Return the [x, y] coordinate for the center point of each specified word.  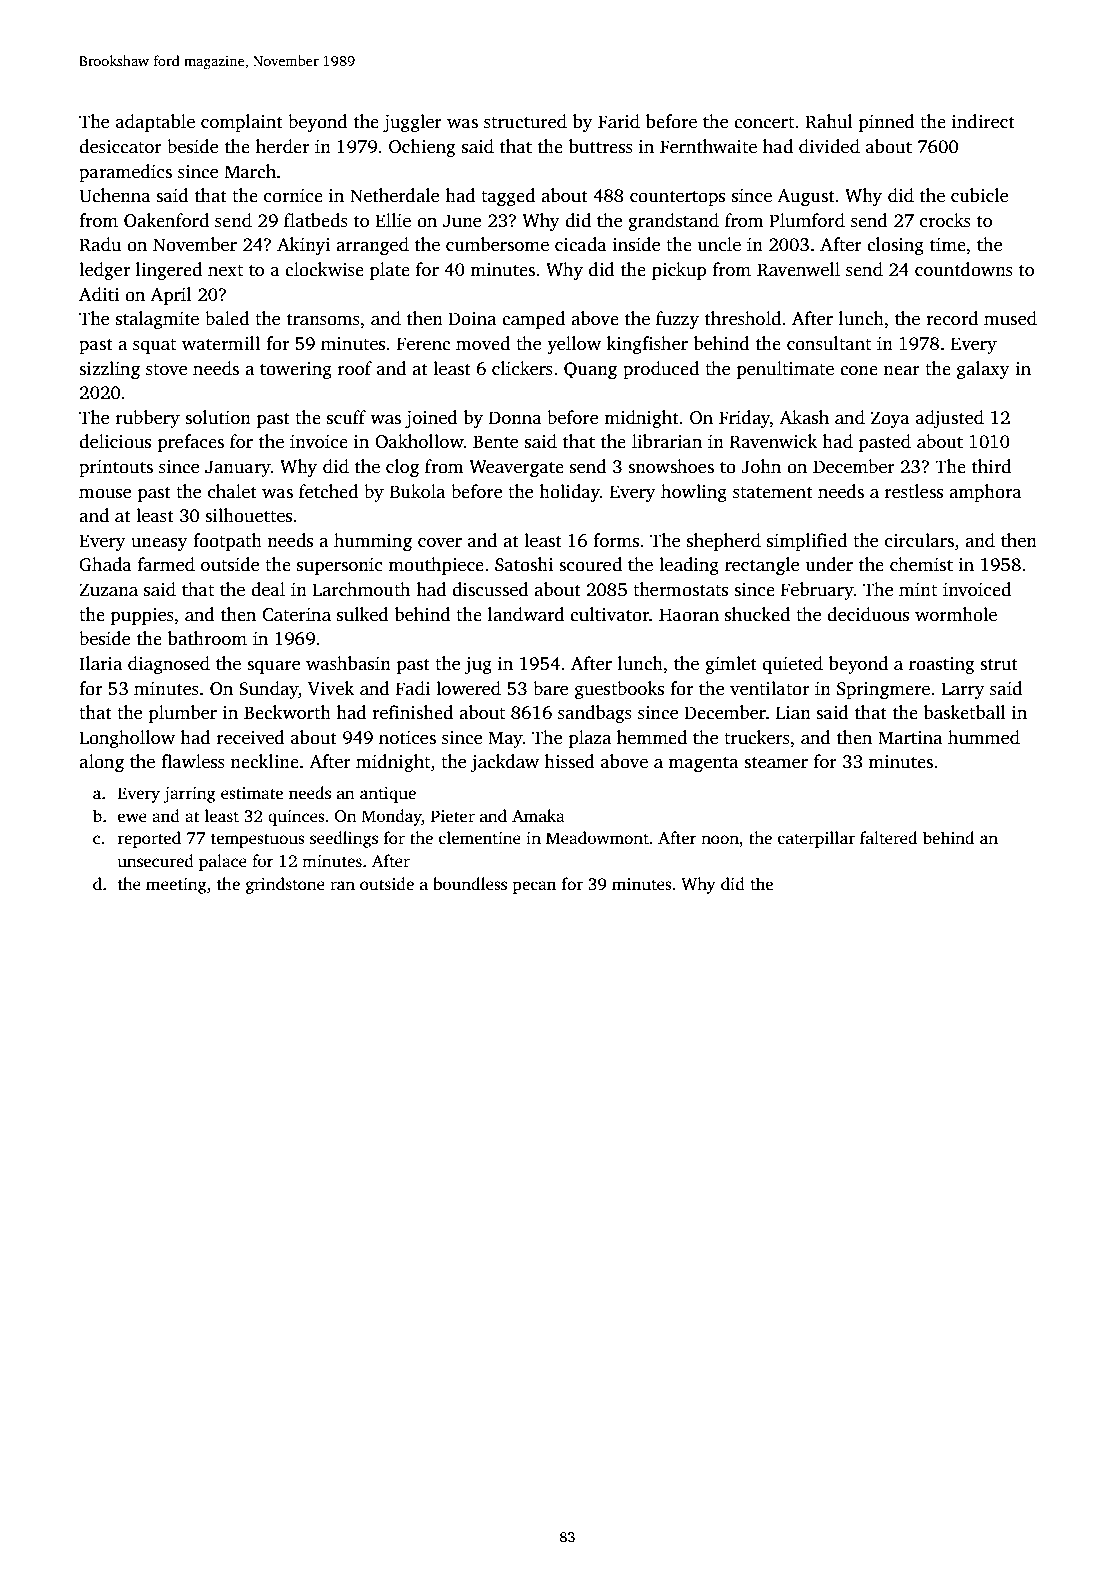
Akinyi [303, 246]
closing [895, 246]
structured [525, 121]
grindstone [285, 885]
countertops [677, 198]
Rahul [829, 121]
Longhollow [127, 739]
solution [218, 417]
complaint [242, 123]
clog [402, 468]
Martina [910, 738]
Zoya [890, 419]
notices [407, 738]
